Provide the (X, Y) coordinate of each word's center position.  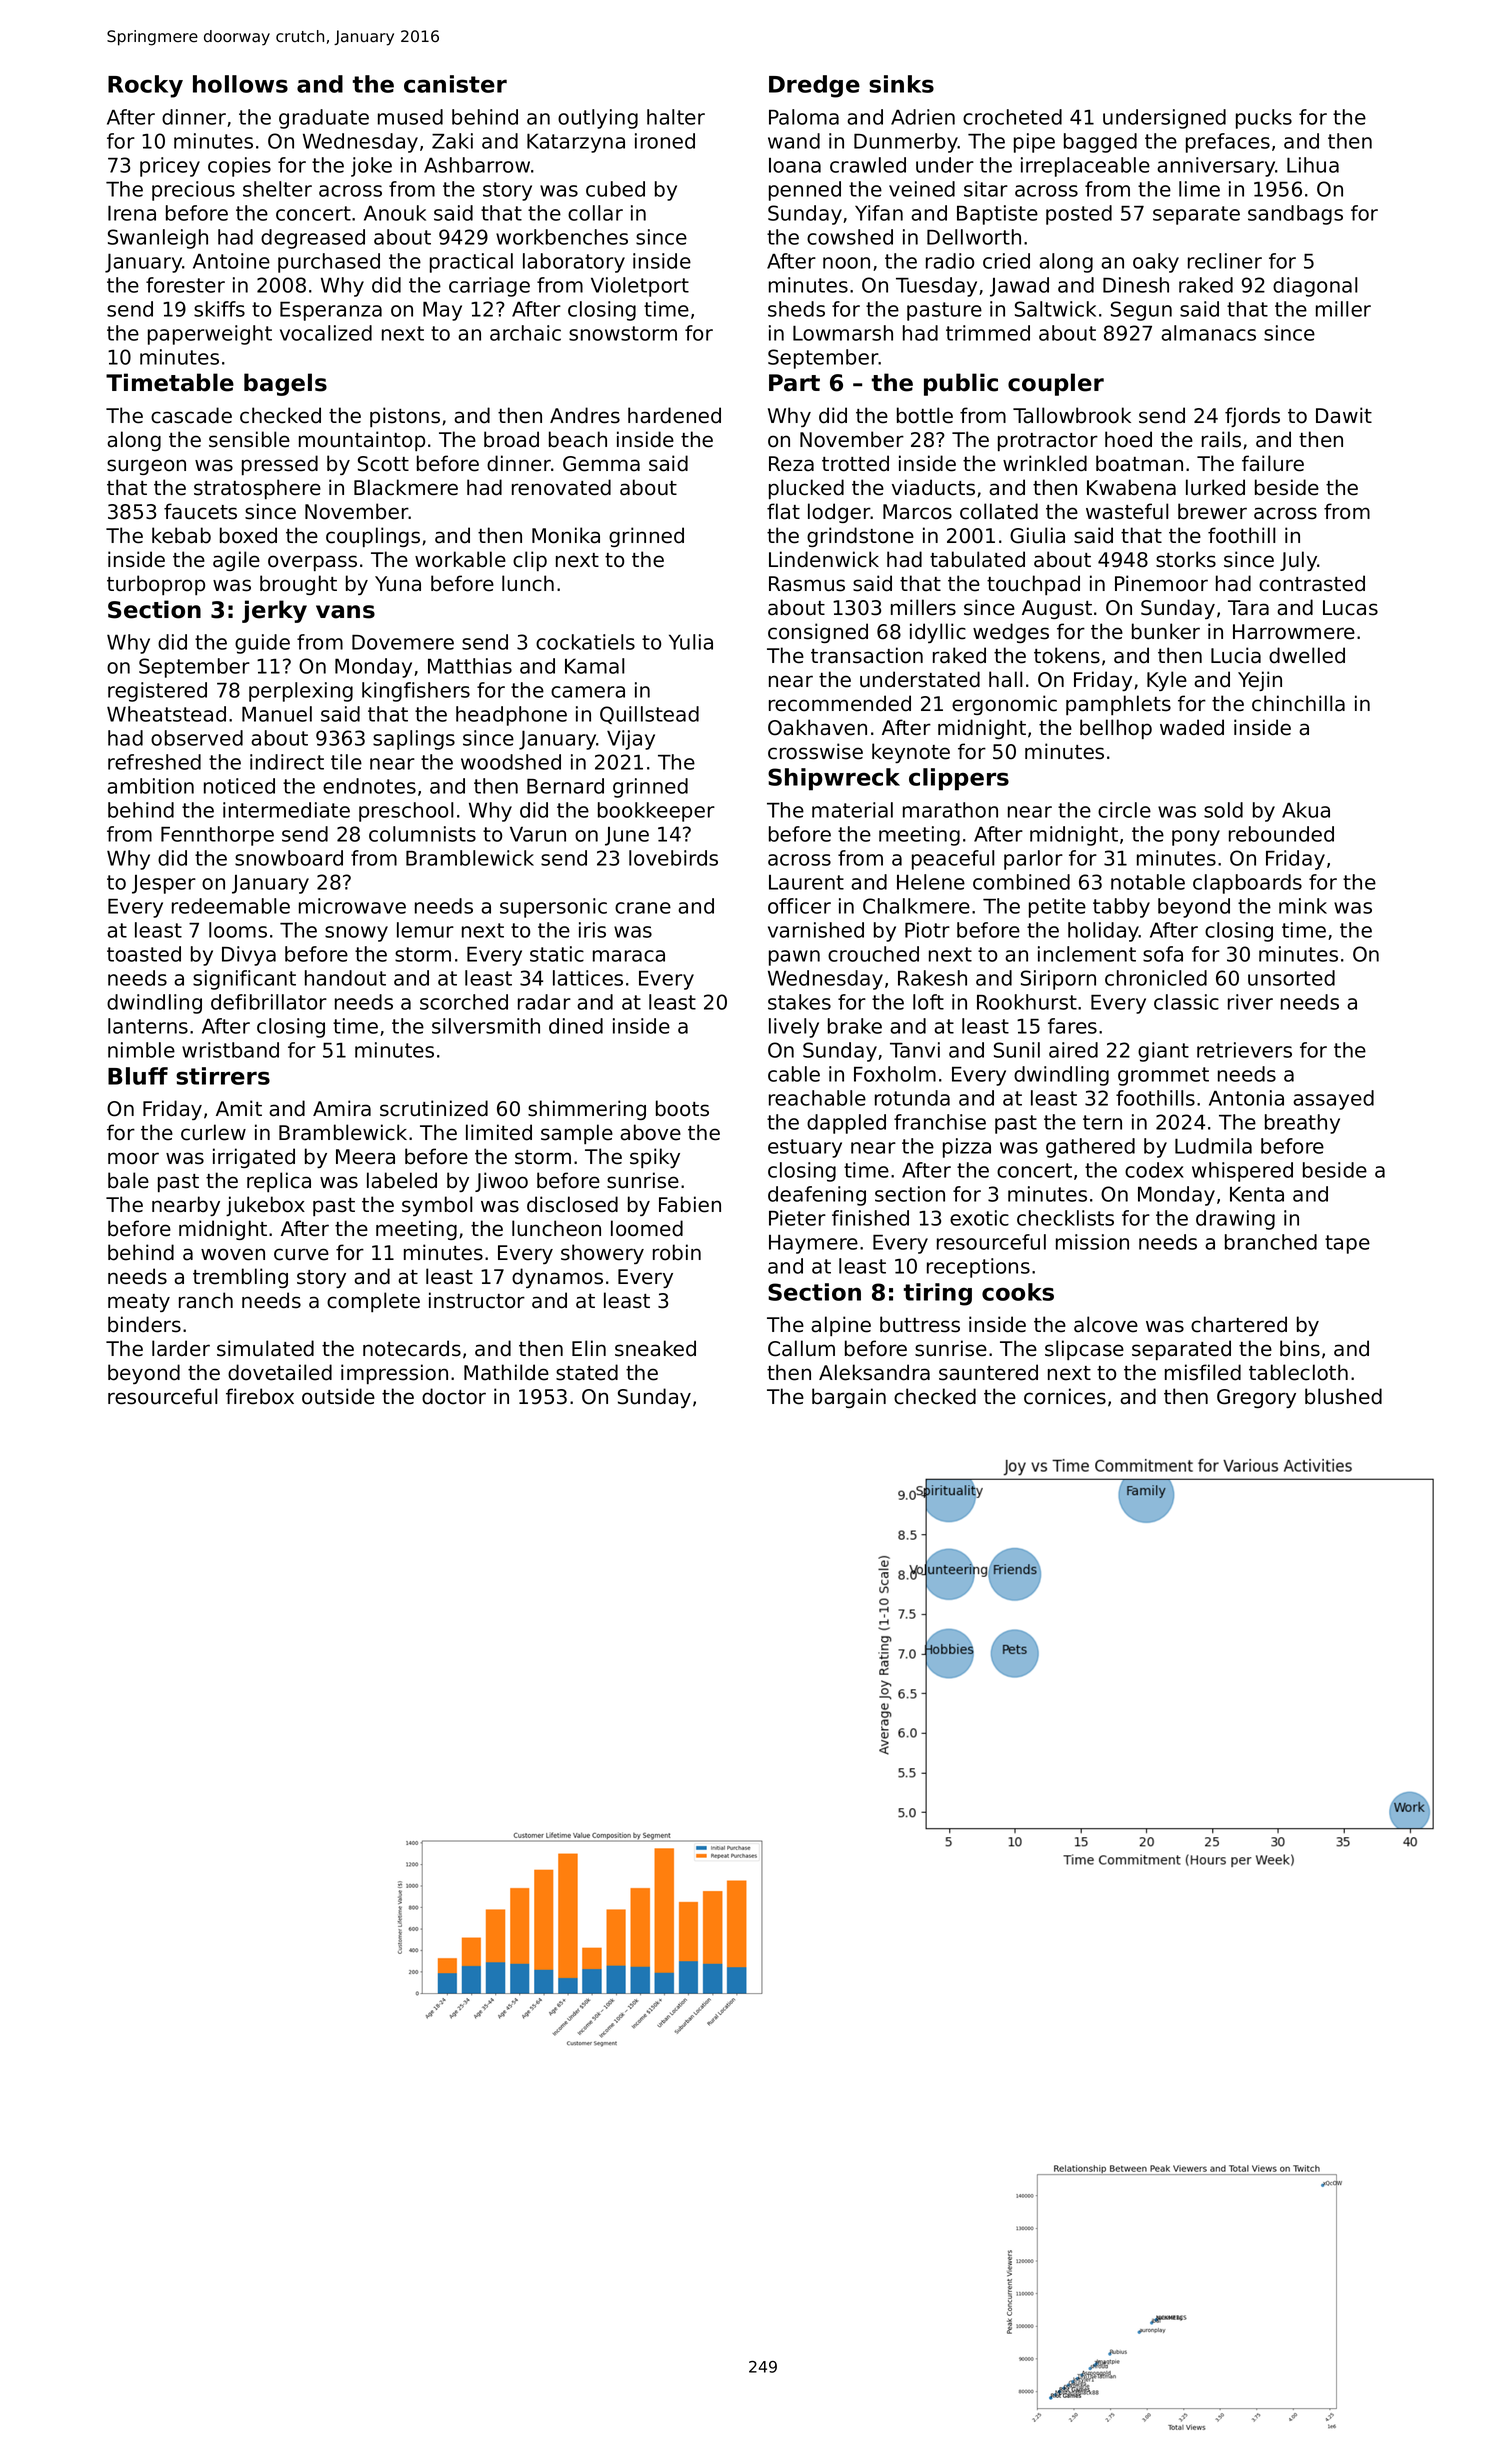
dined (576, 1026)
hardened (674, 415)
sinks (901, 84)
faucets (200, 511)
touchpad (1033, 585)
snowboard (289, 858)
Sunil (1017, 1050)
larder (181, 1348)
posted (1079, 215)
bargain (849, 1398)
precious (193, 191)
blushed (1343, 1396)
